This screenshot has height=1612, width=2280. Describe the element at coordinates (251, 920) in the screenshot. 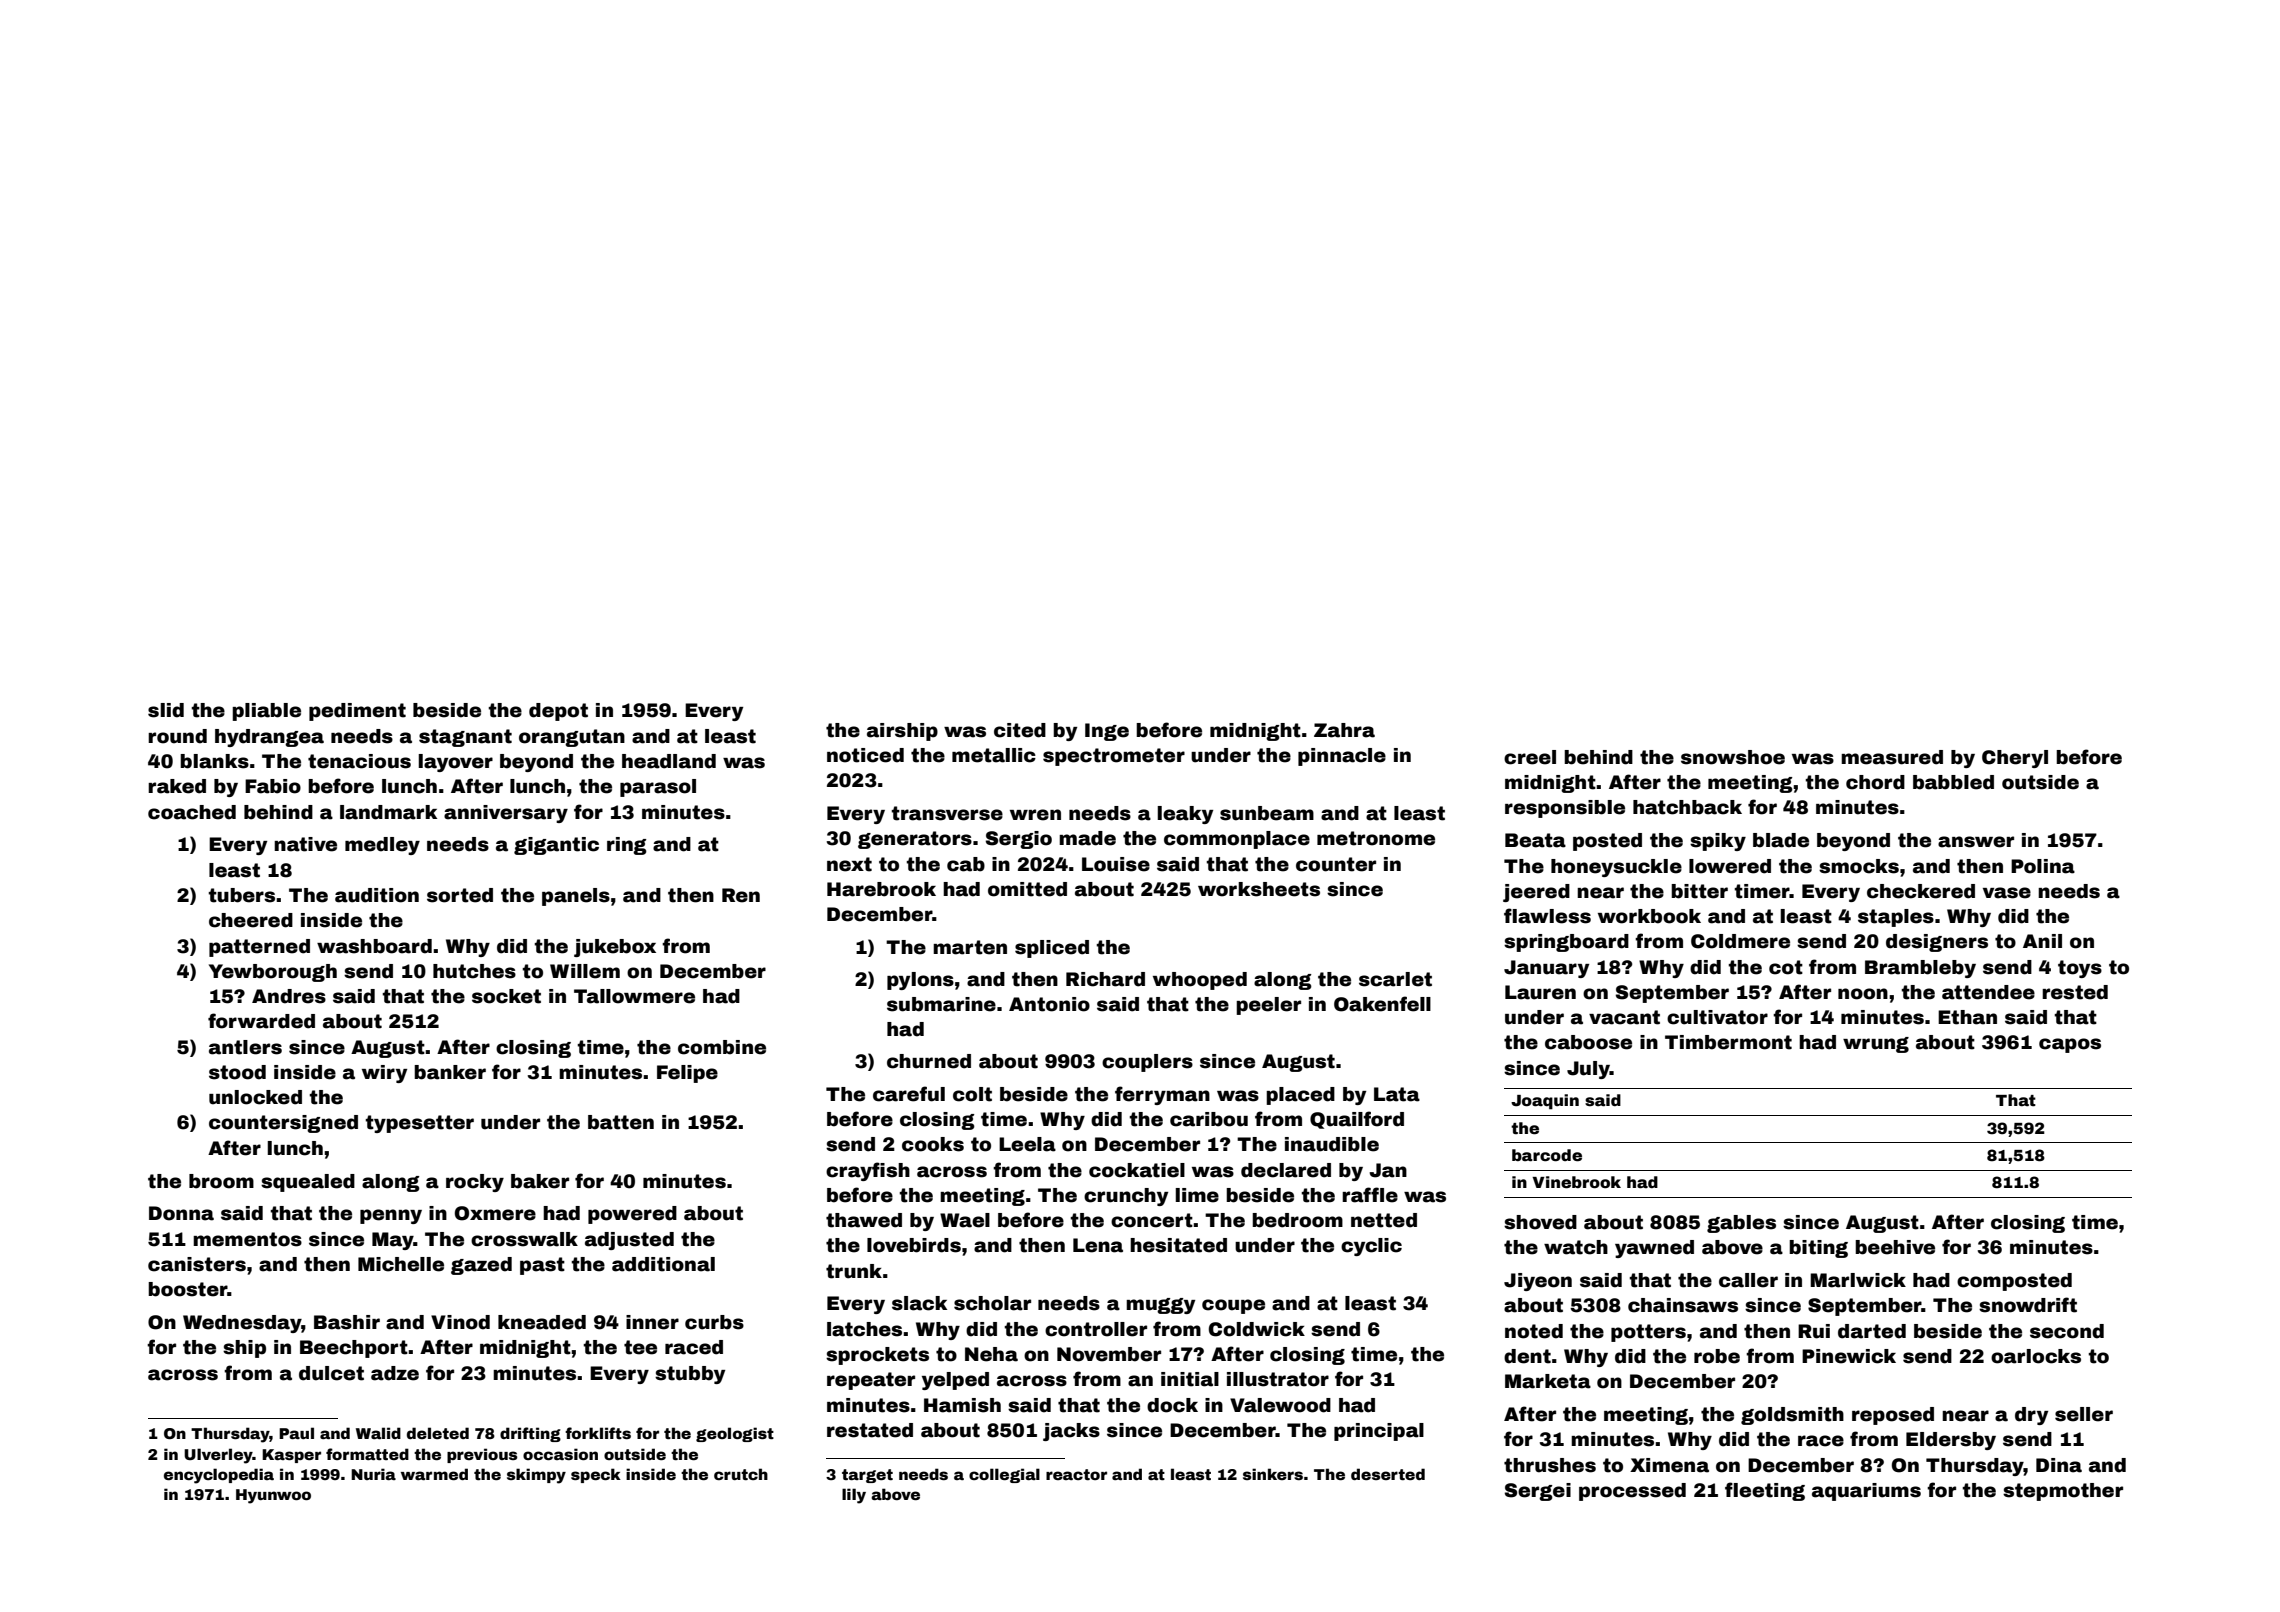

I see `cheered` at that location.
